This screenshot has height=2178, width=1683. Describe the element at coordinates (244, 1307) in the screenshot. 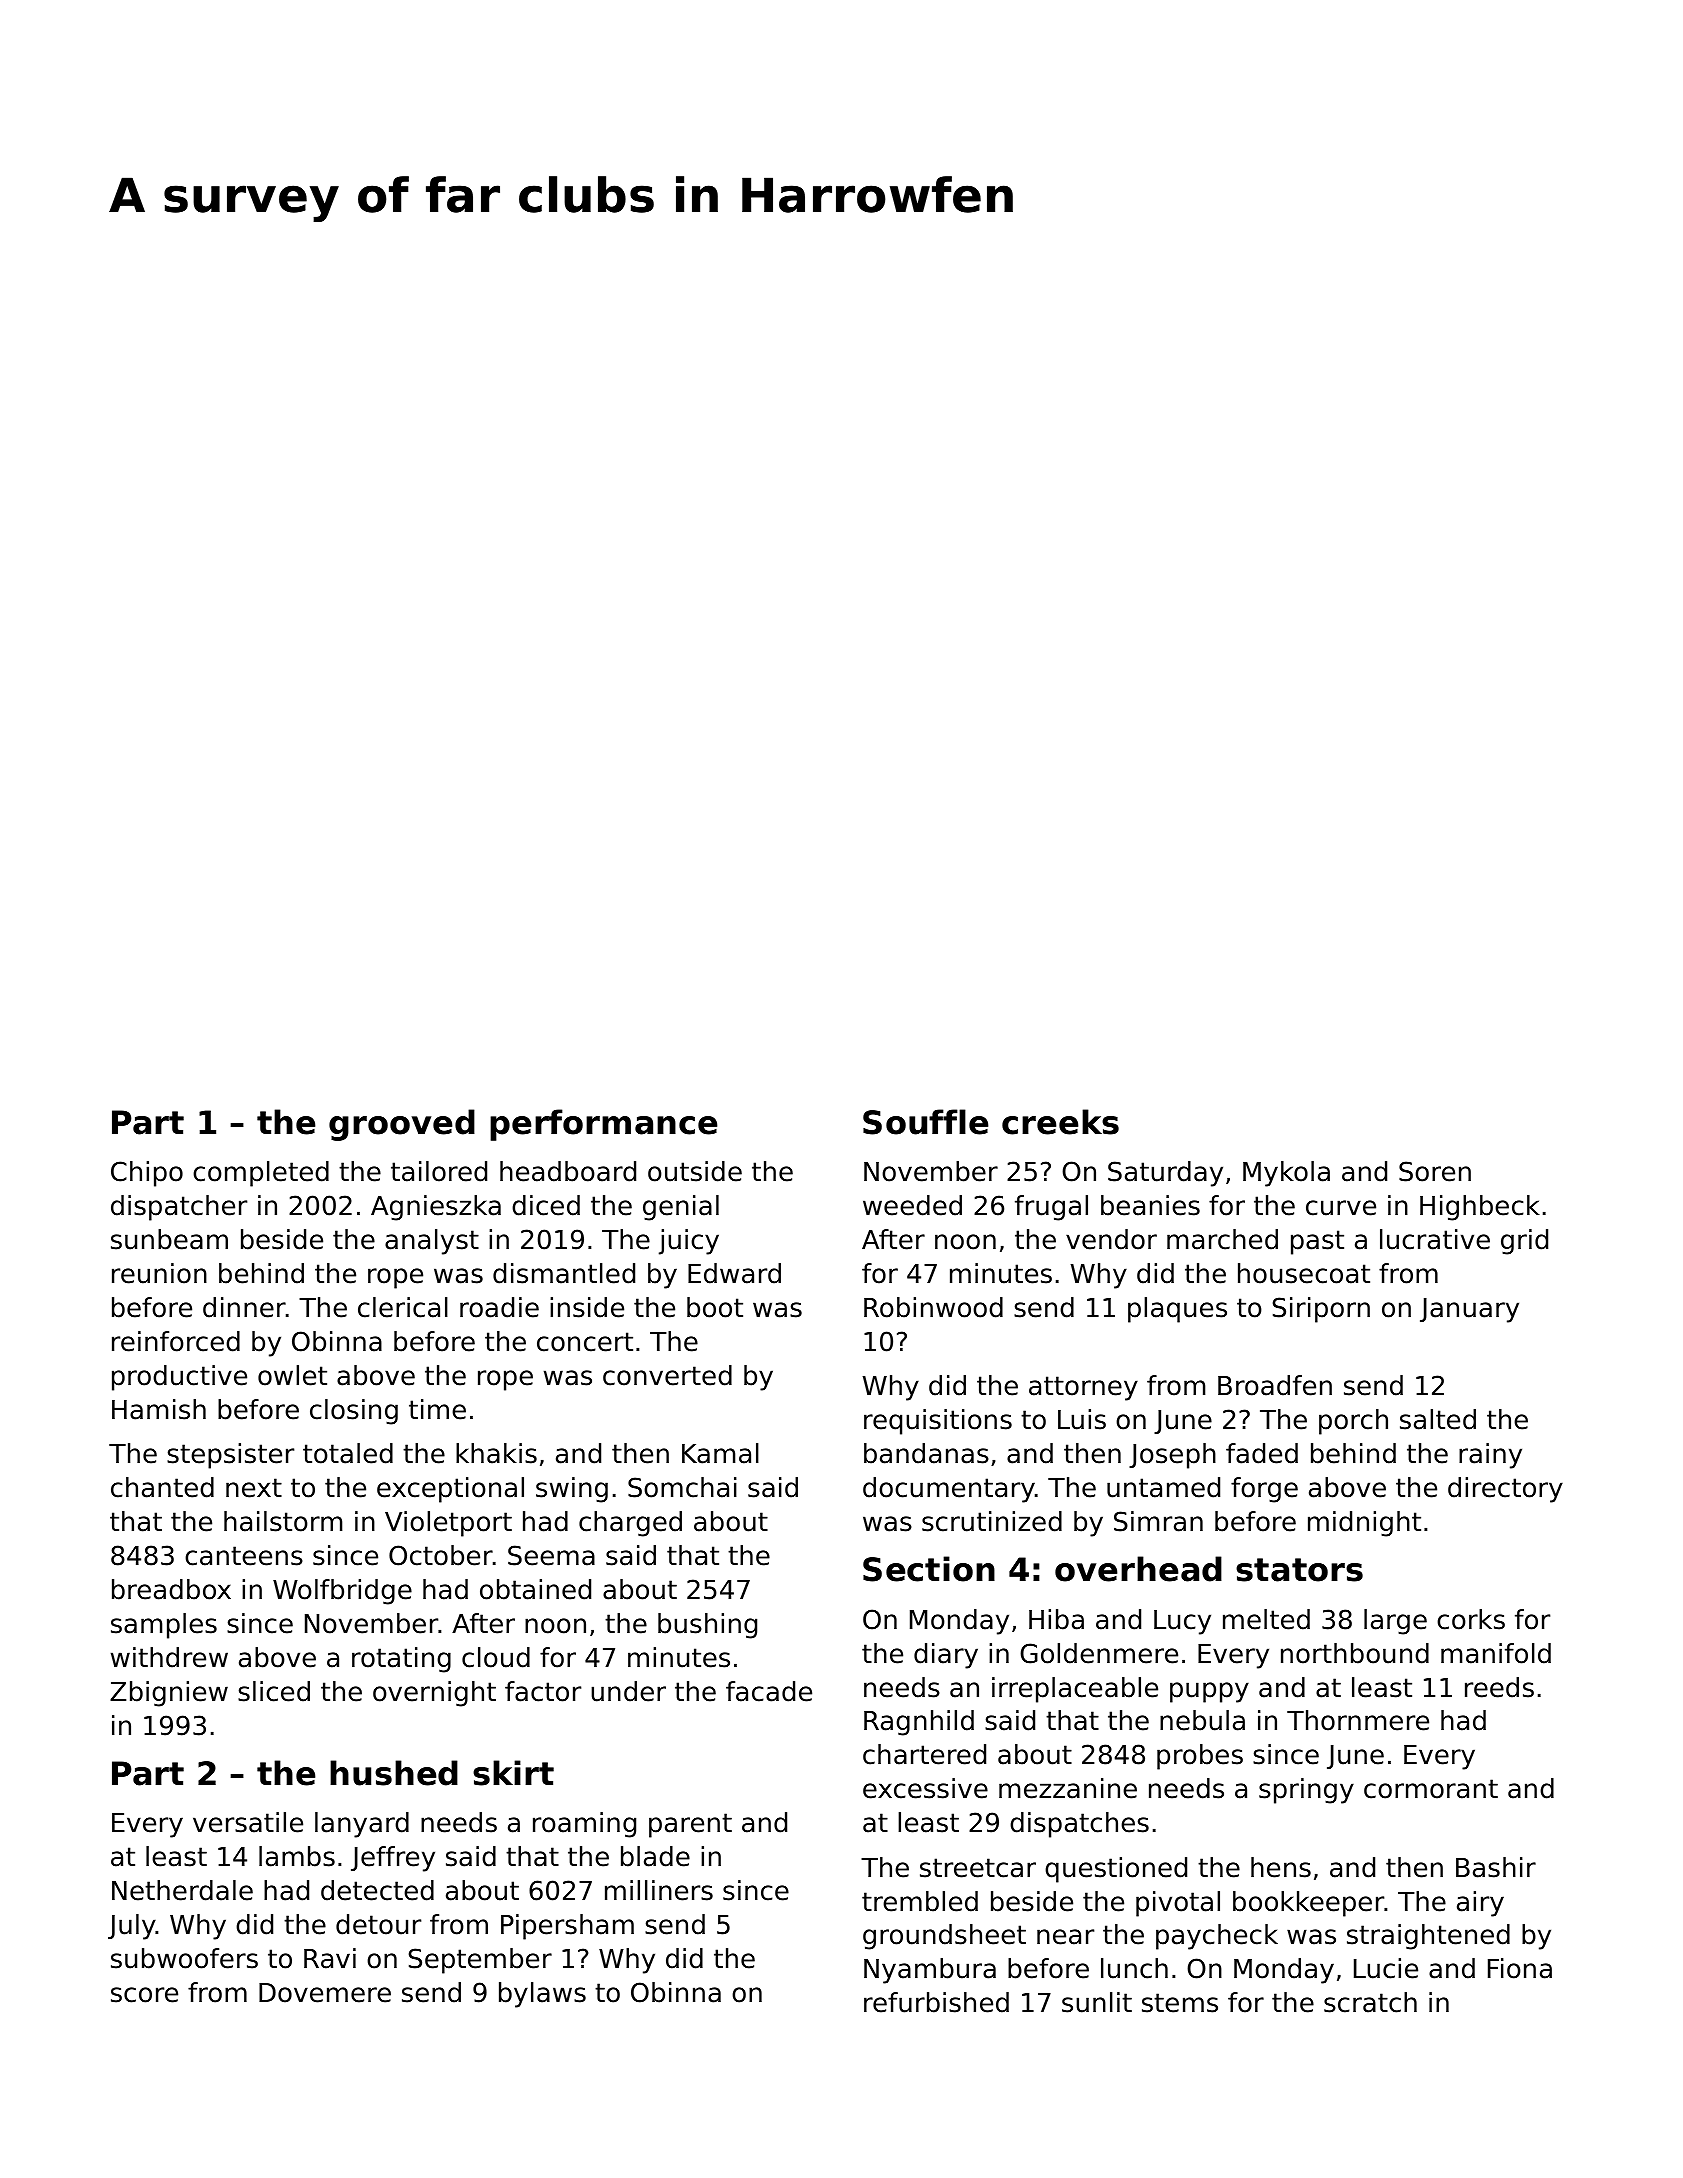

I see `dinner` at that location.
